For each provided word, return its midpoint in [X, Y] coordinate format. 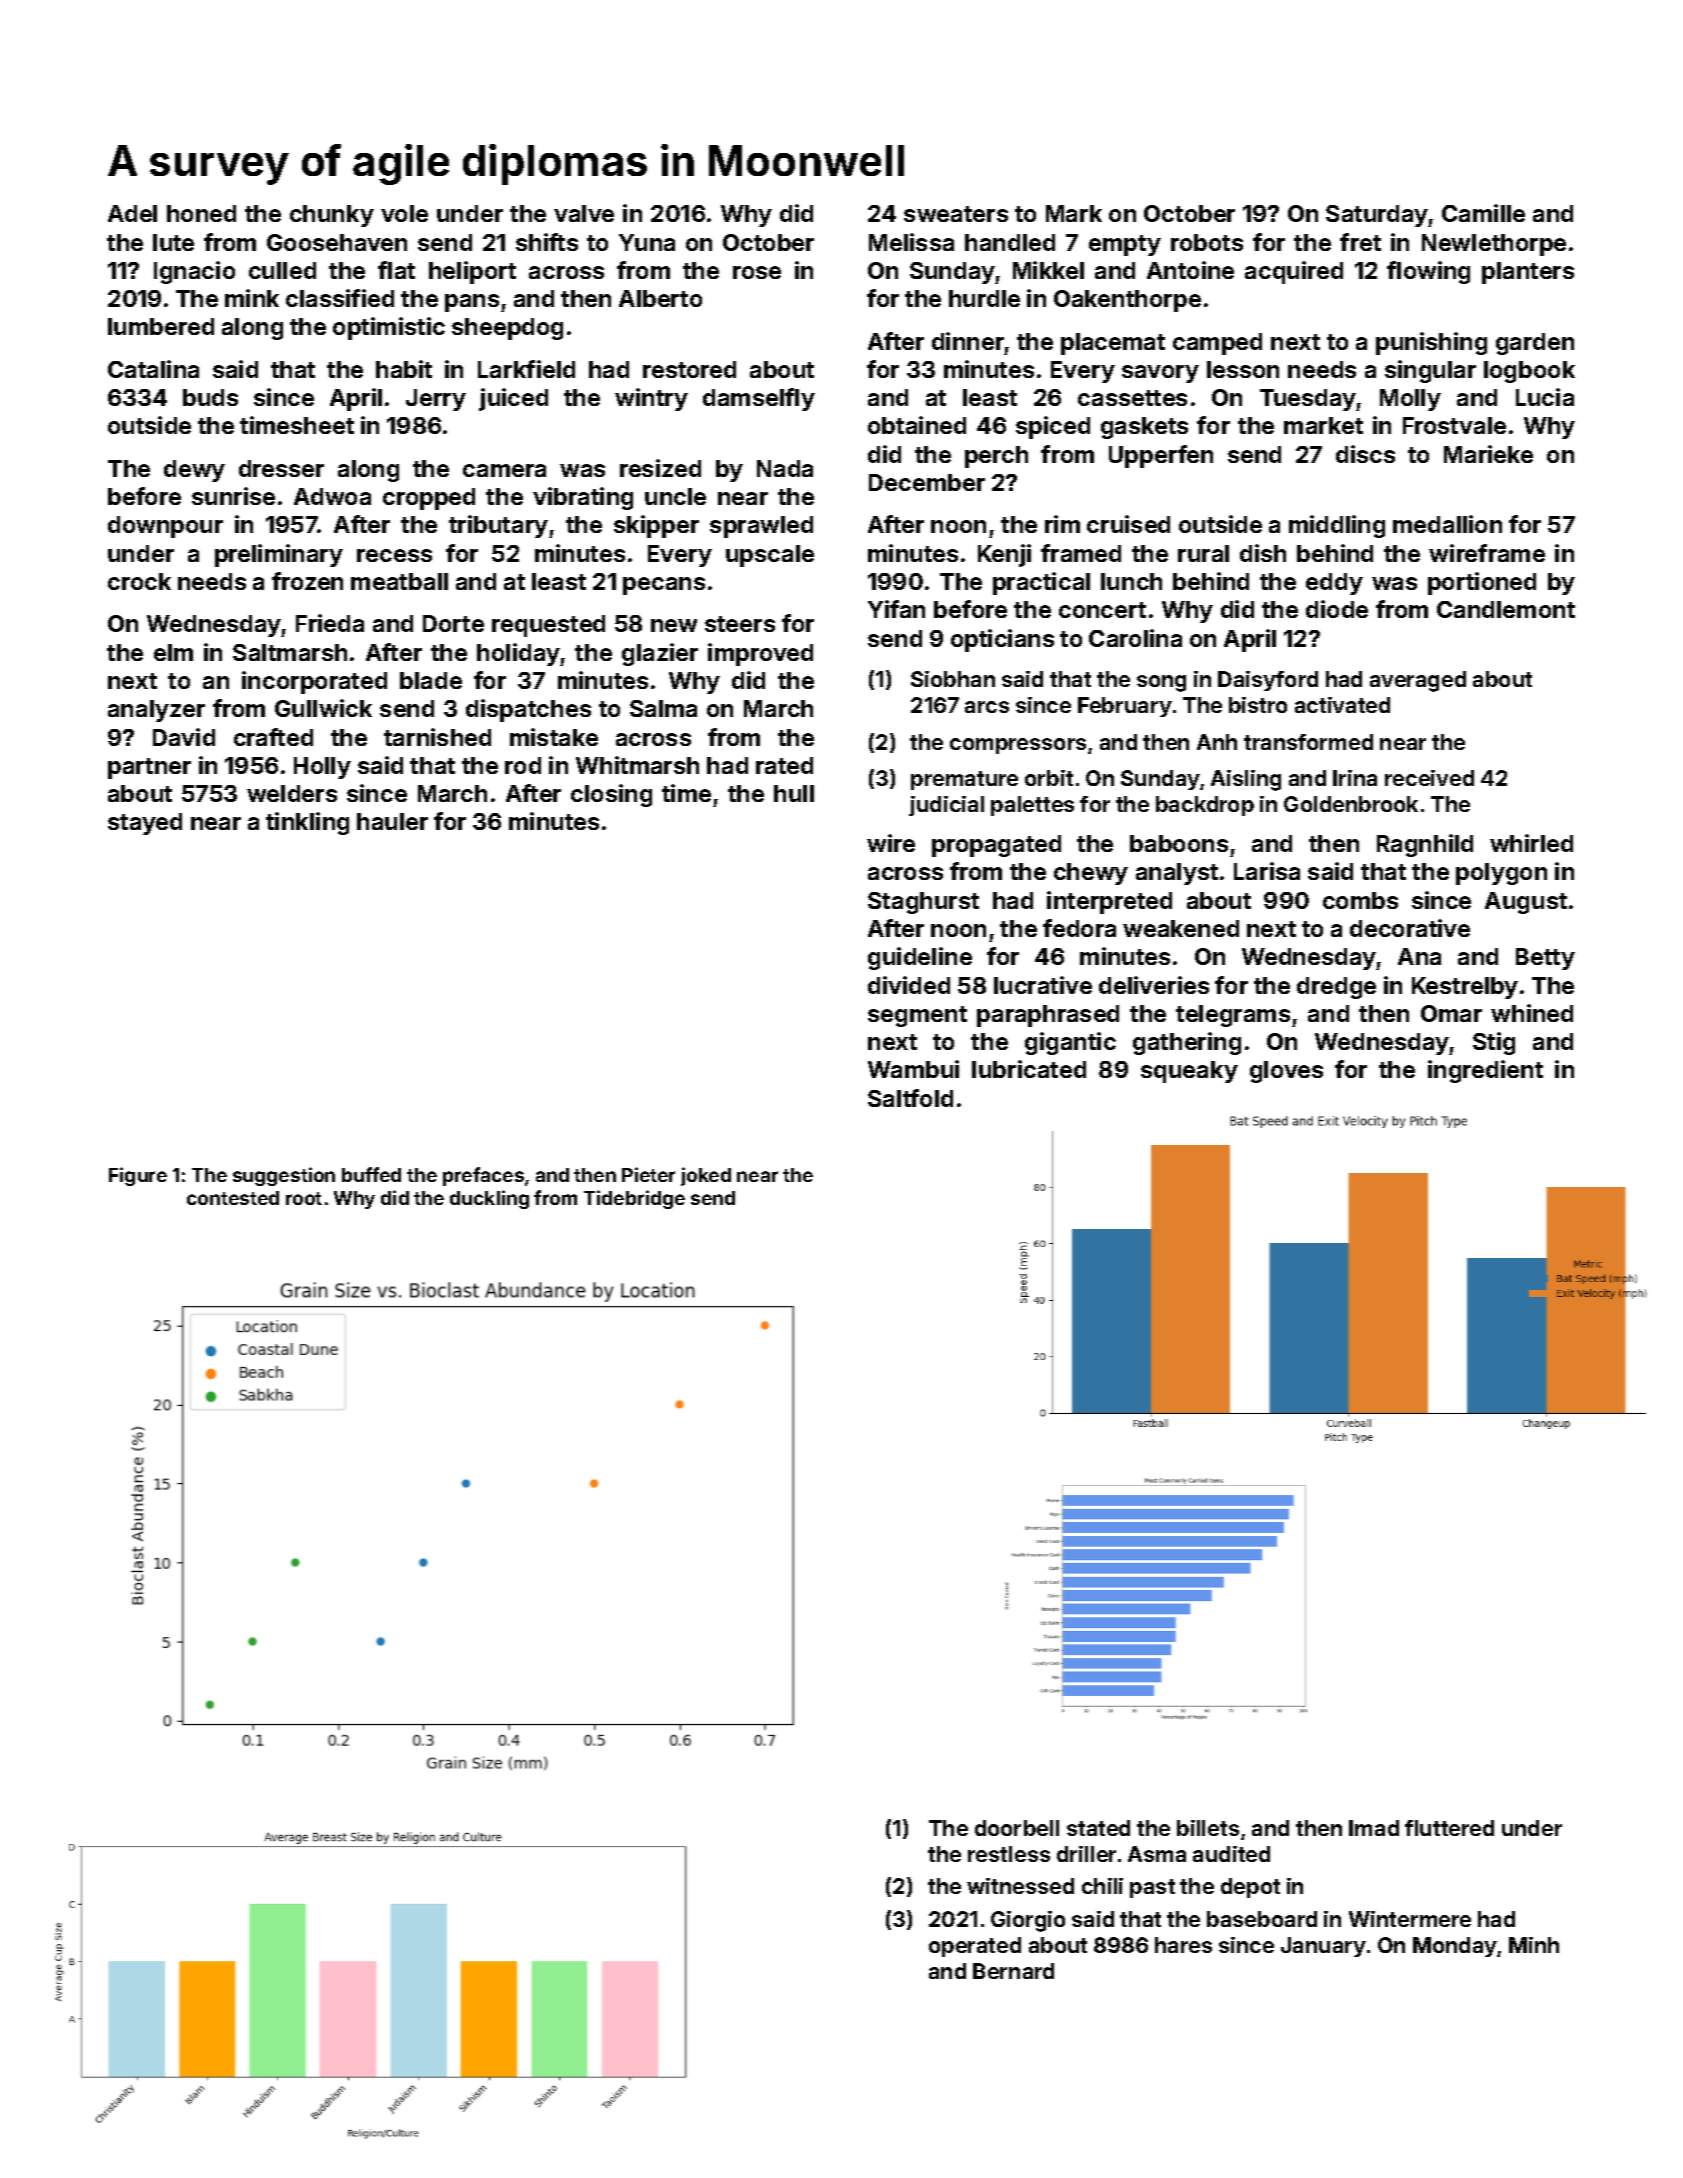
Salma [663, 708]
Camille [1483, 213]
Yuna [647, 242]
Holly [322, 768]
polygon [1501, 874]
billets [1208, 1828]
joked [706, 1176]
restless [1009, 1854]
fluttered [1449, 1828]
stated [1098, 1828]
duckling [489, 1199]
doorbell [1017, 1828]
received [1429, 778]
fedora [1079, 928]
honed [201, 213]
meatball [399, 581]
